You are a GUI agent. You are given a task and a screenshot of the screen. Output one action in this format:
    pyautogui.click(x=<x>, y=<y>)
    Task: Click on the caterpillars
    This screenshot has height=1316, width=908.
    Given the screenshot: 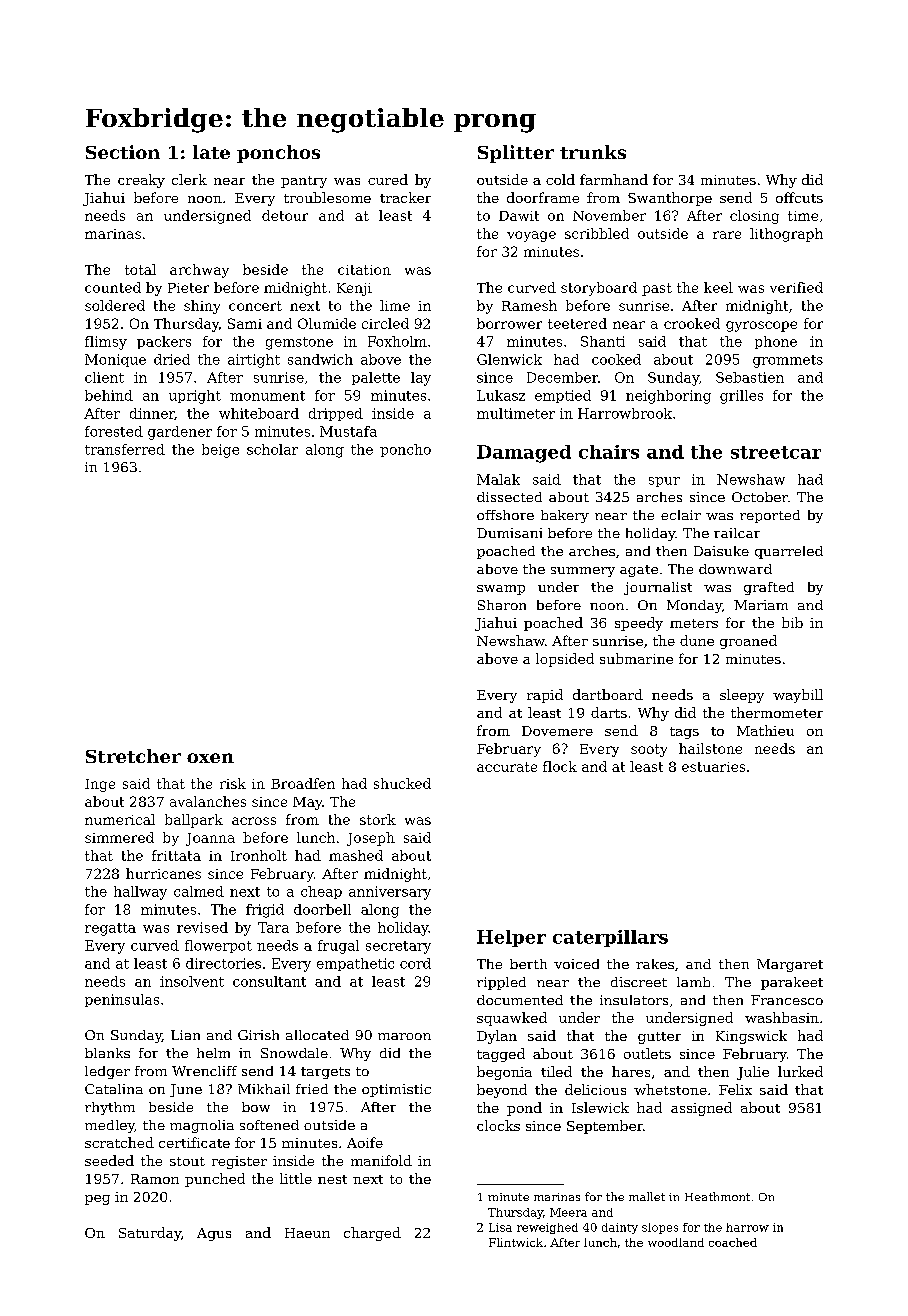 What is the action you would take?
    pyautogui.click(x=610, y=938)
